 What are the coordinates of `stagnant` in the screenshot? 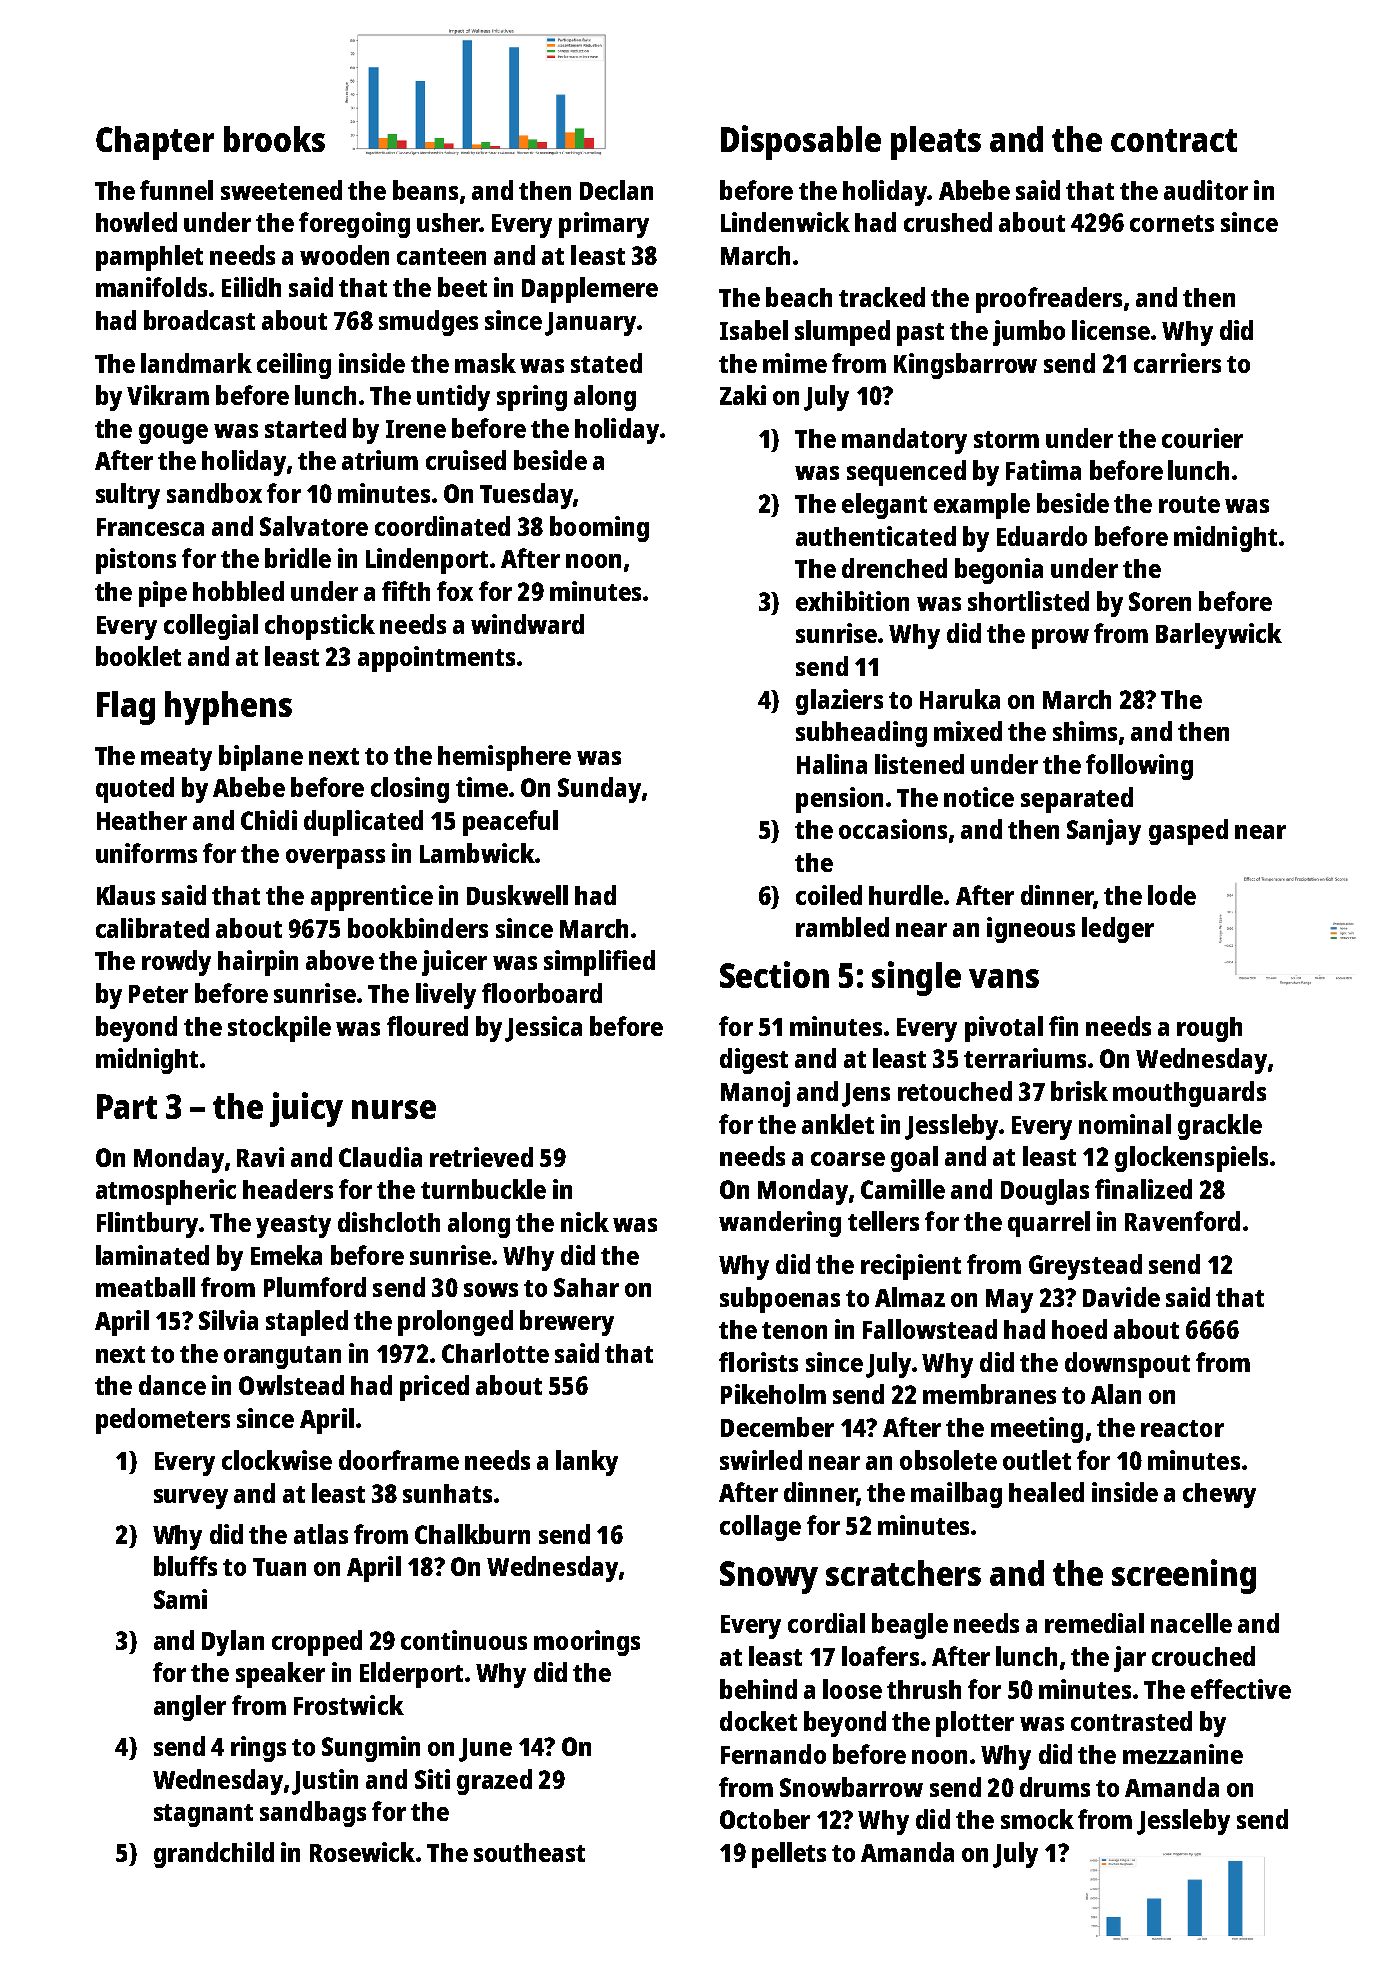 It's located at (203, 1815).
